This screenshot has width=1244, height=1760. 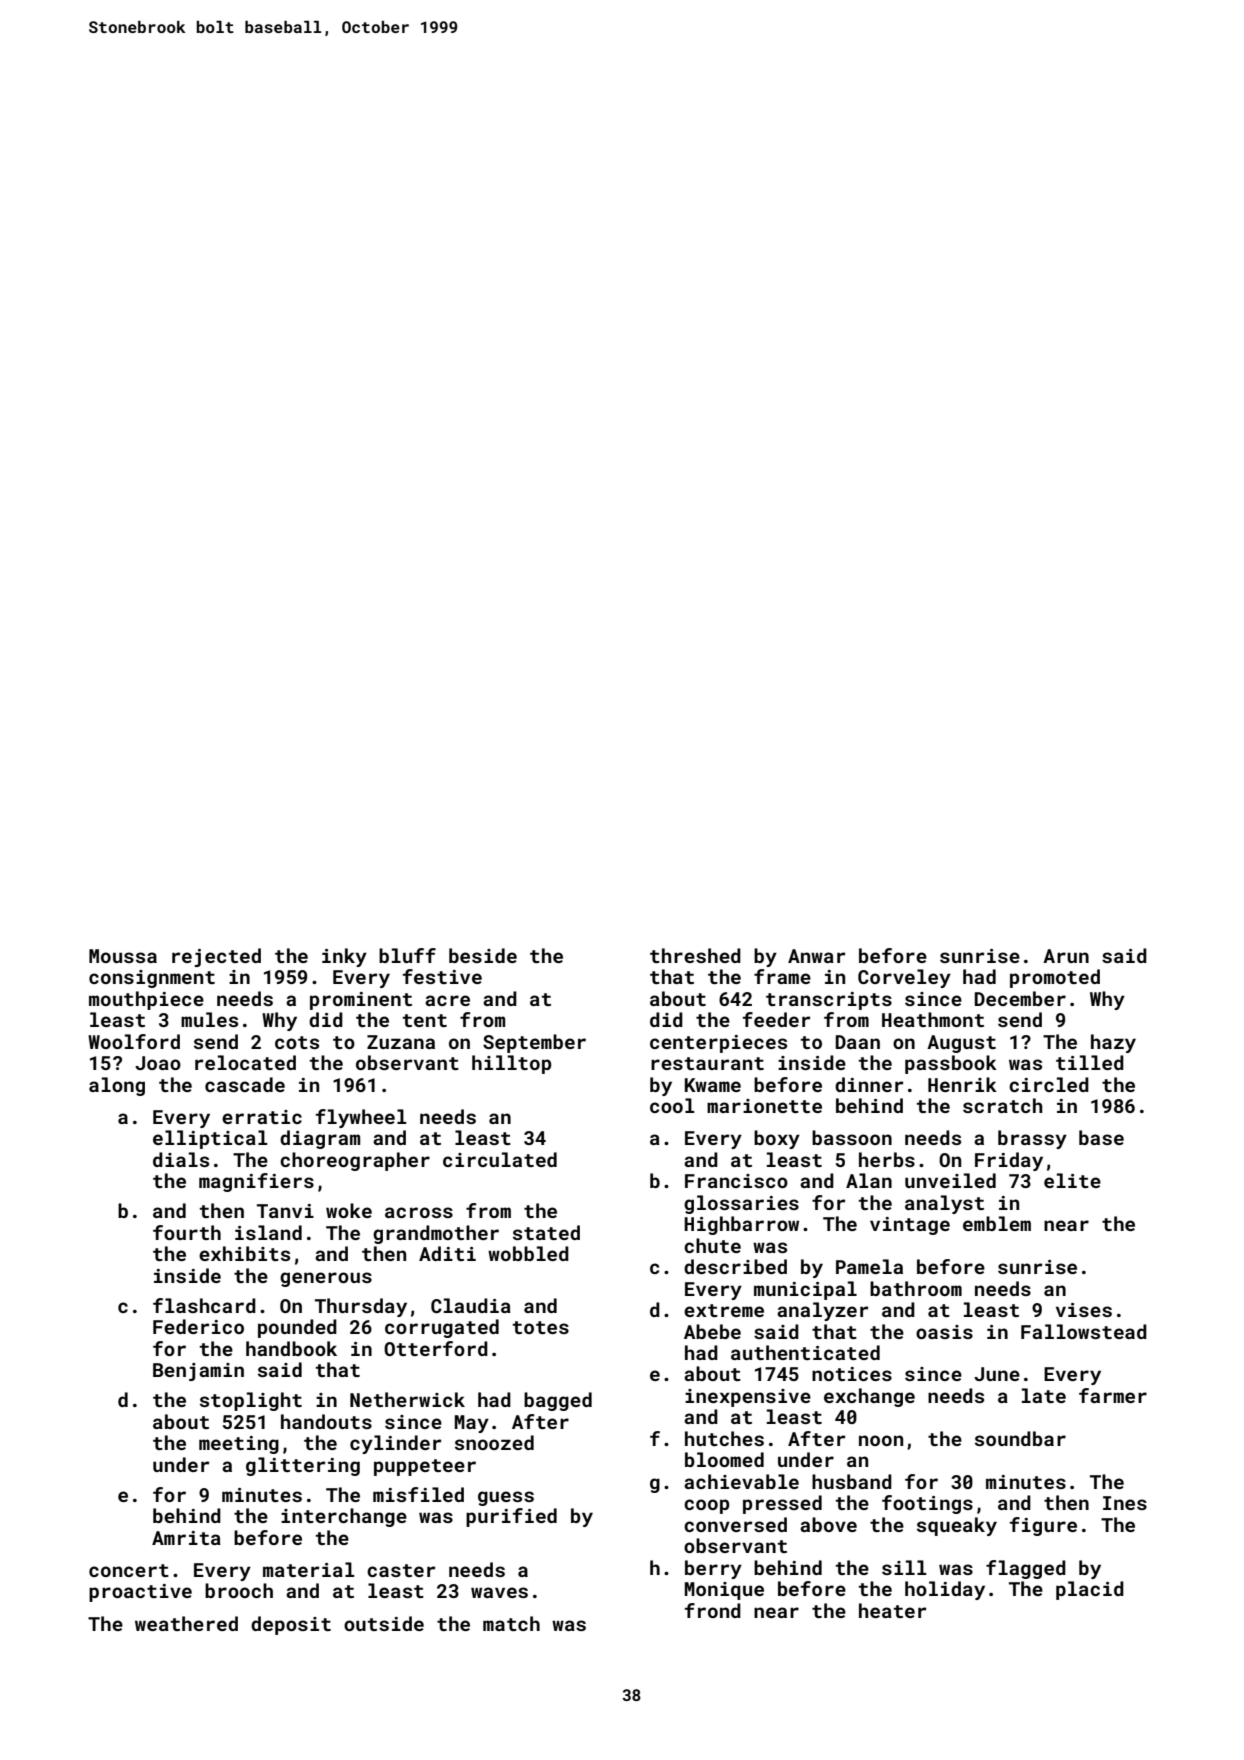 I want to click on acre, so click(x=447, y=1000).
